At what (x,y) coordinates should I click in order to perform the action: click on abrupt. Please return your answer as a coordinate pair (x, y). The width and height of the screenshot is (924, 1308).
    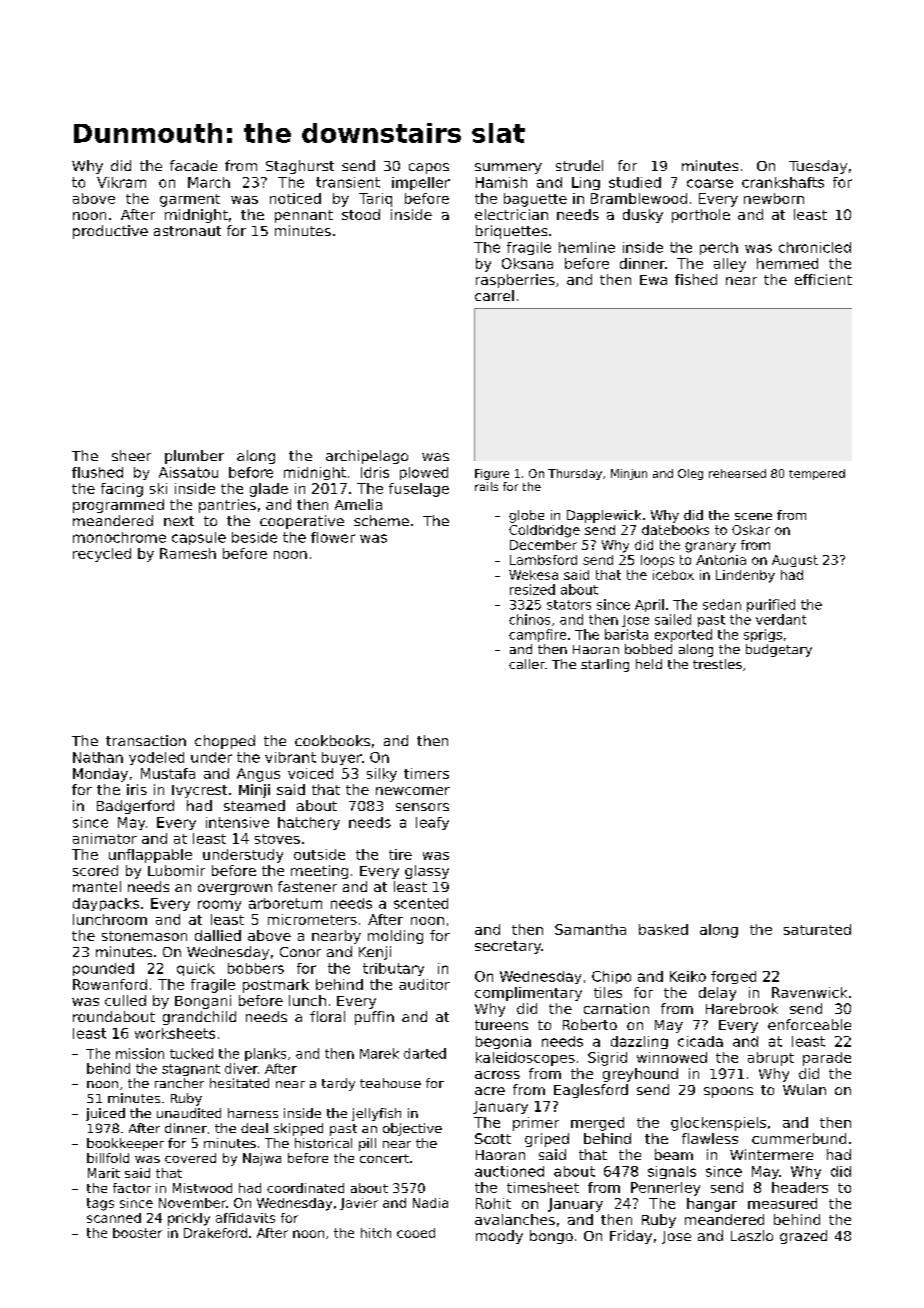
    Looking at the image, I should click on (771, 1059).
